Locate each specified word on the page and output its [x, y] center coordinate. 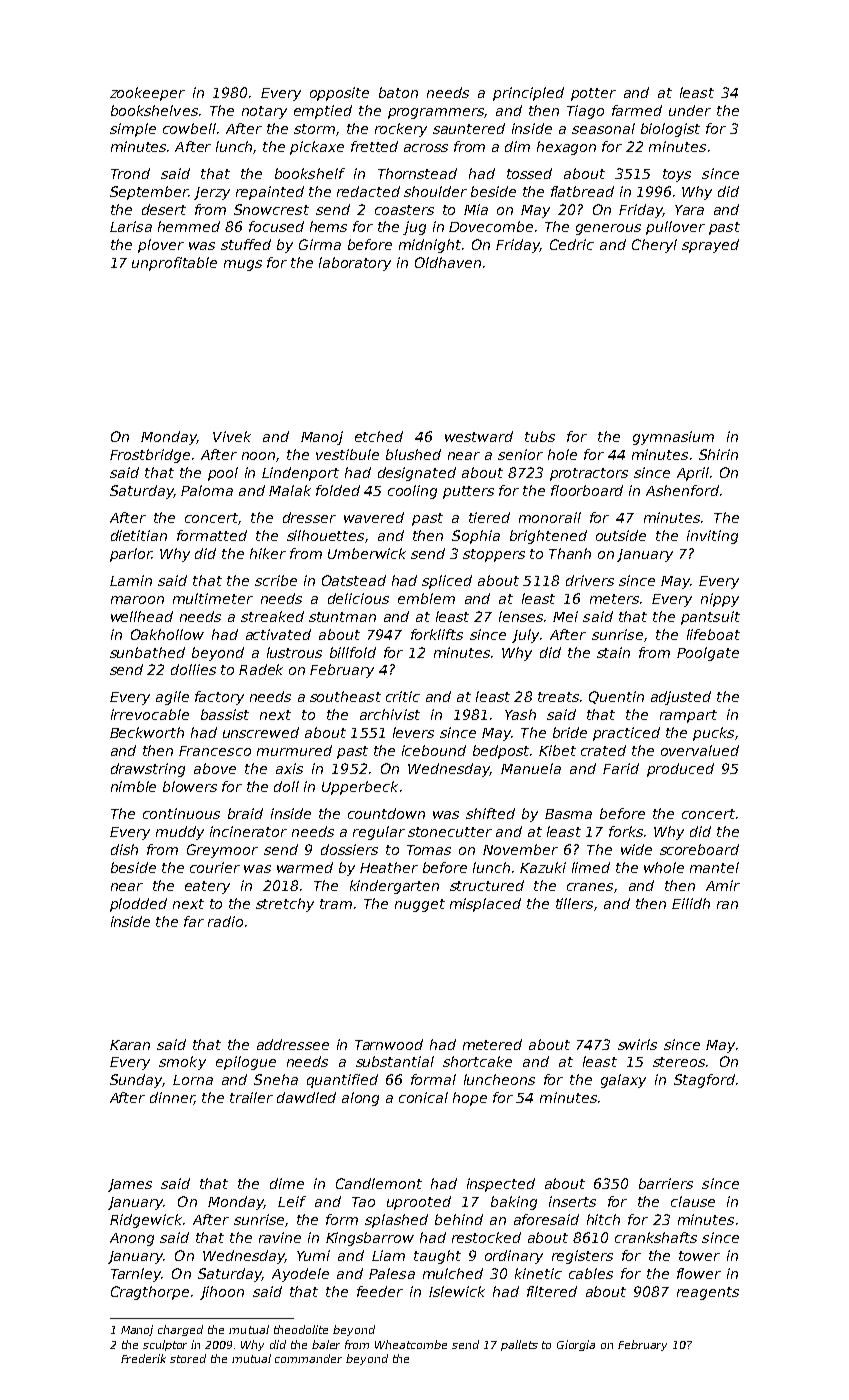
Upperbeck [360, 788]
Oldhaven [448, 262]
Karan [130, 1045]
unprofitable [174, 264]
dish [124, 849]
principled [528, 94]
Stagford [704, 1081]
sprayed [710, 246]
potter [593, 94]
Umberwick [367, 553]
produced [680, 770]
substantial [395, 1061]
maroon [137, 600]
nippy [720, 600]
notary [264, 112]
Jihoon [222, 1293]
